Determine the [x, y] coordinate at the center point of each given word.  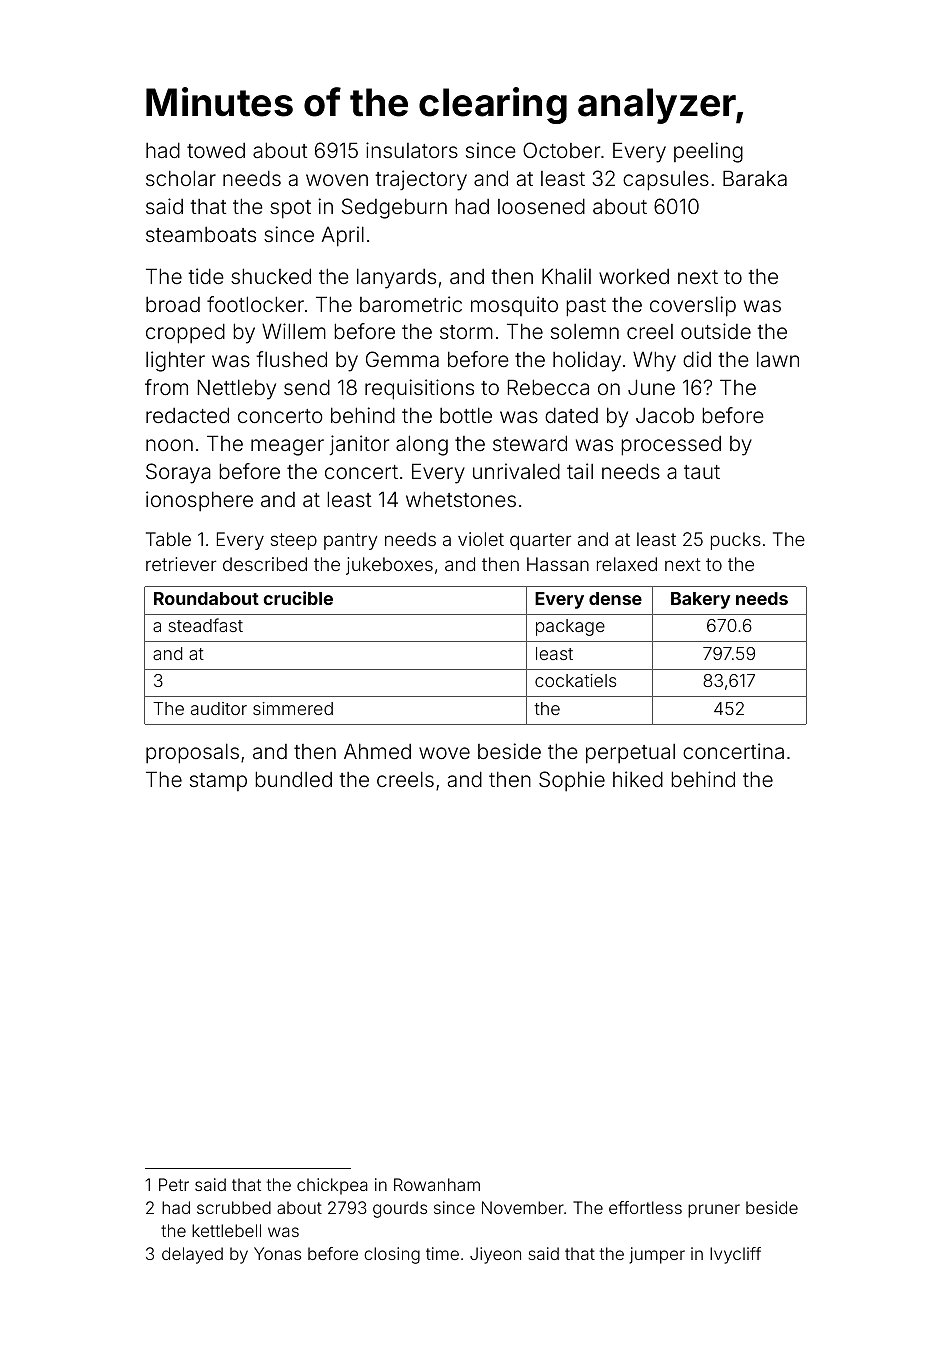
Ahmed [377, 751]
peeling [708, 152]
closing [392, 1255]
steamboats [201, 234]
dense [615, 598]
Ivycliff [735, 1255]
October [561, 150]
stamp [218, 782]
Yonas [277, 1253]
